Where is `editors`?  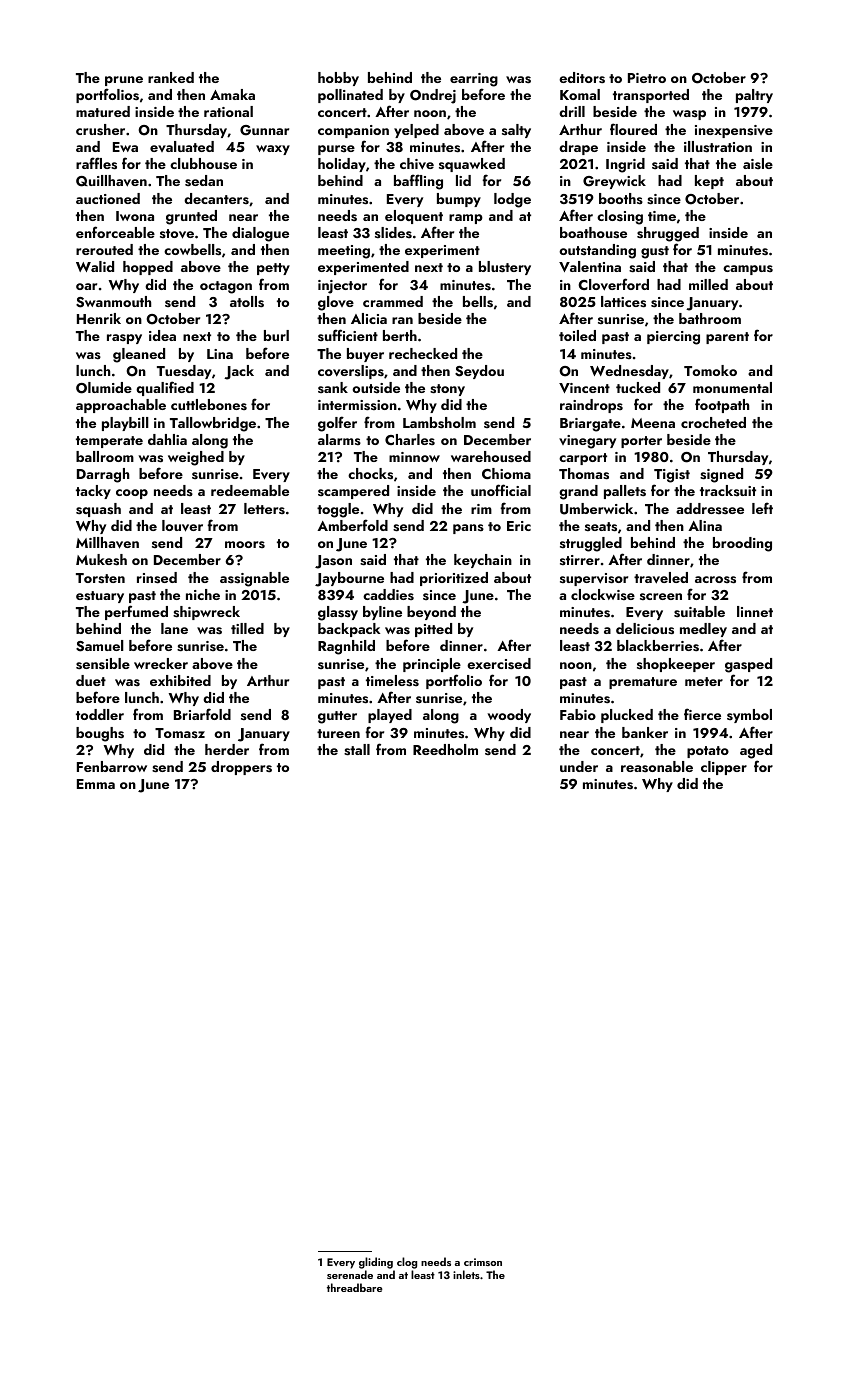 editors is located at coordinates (582, 78).
